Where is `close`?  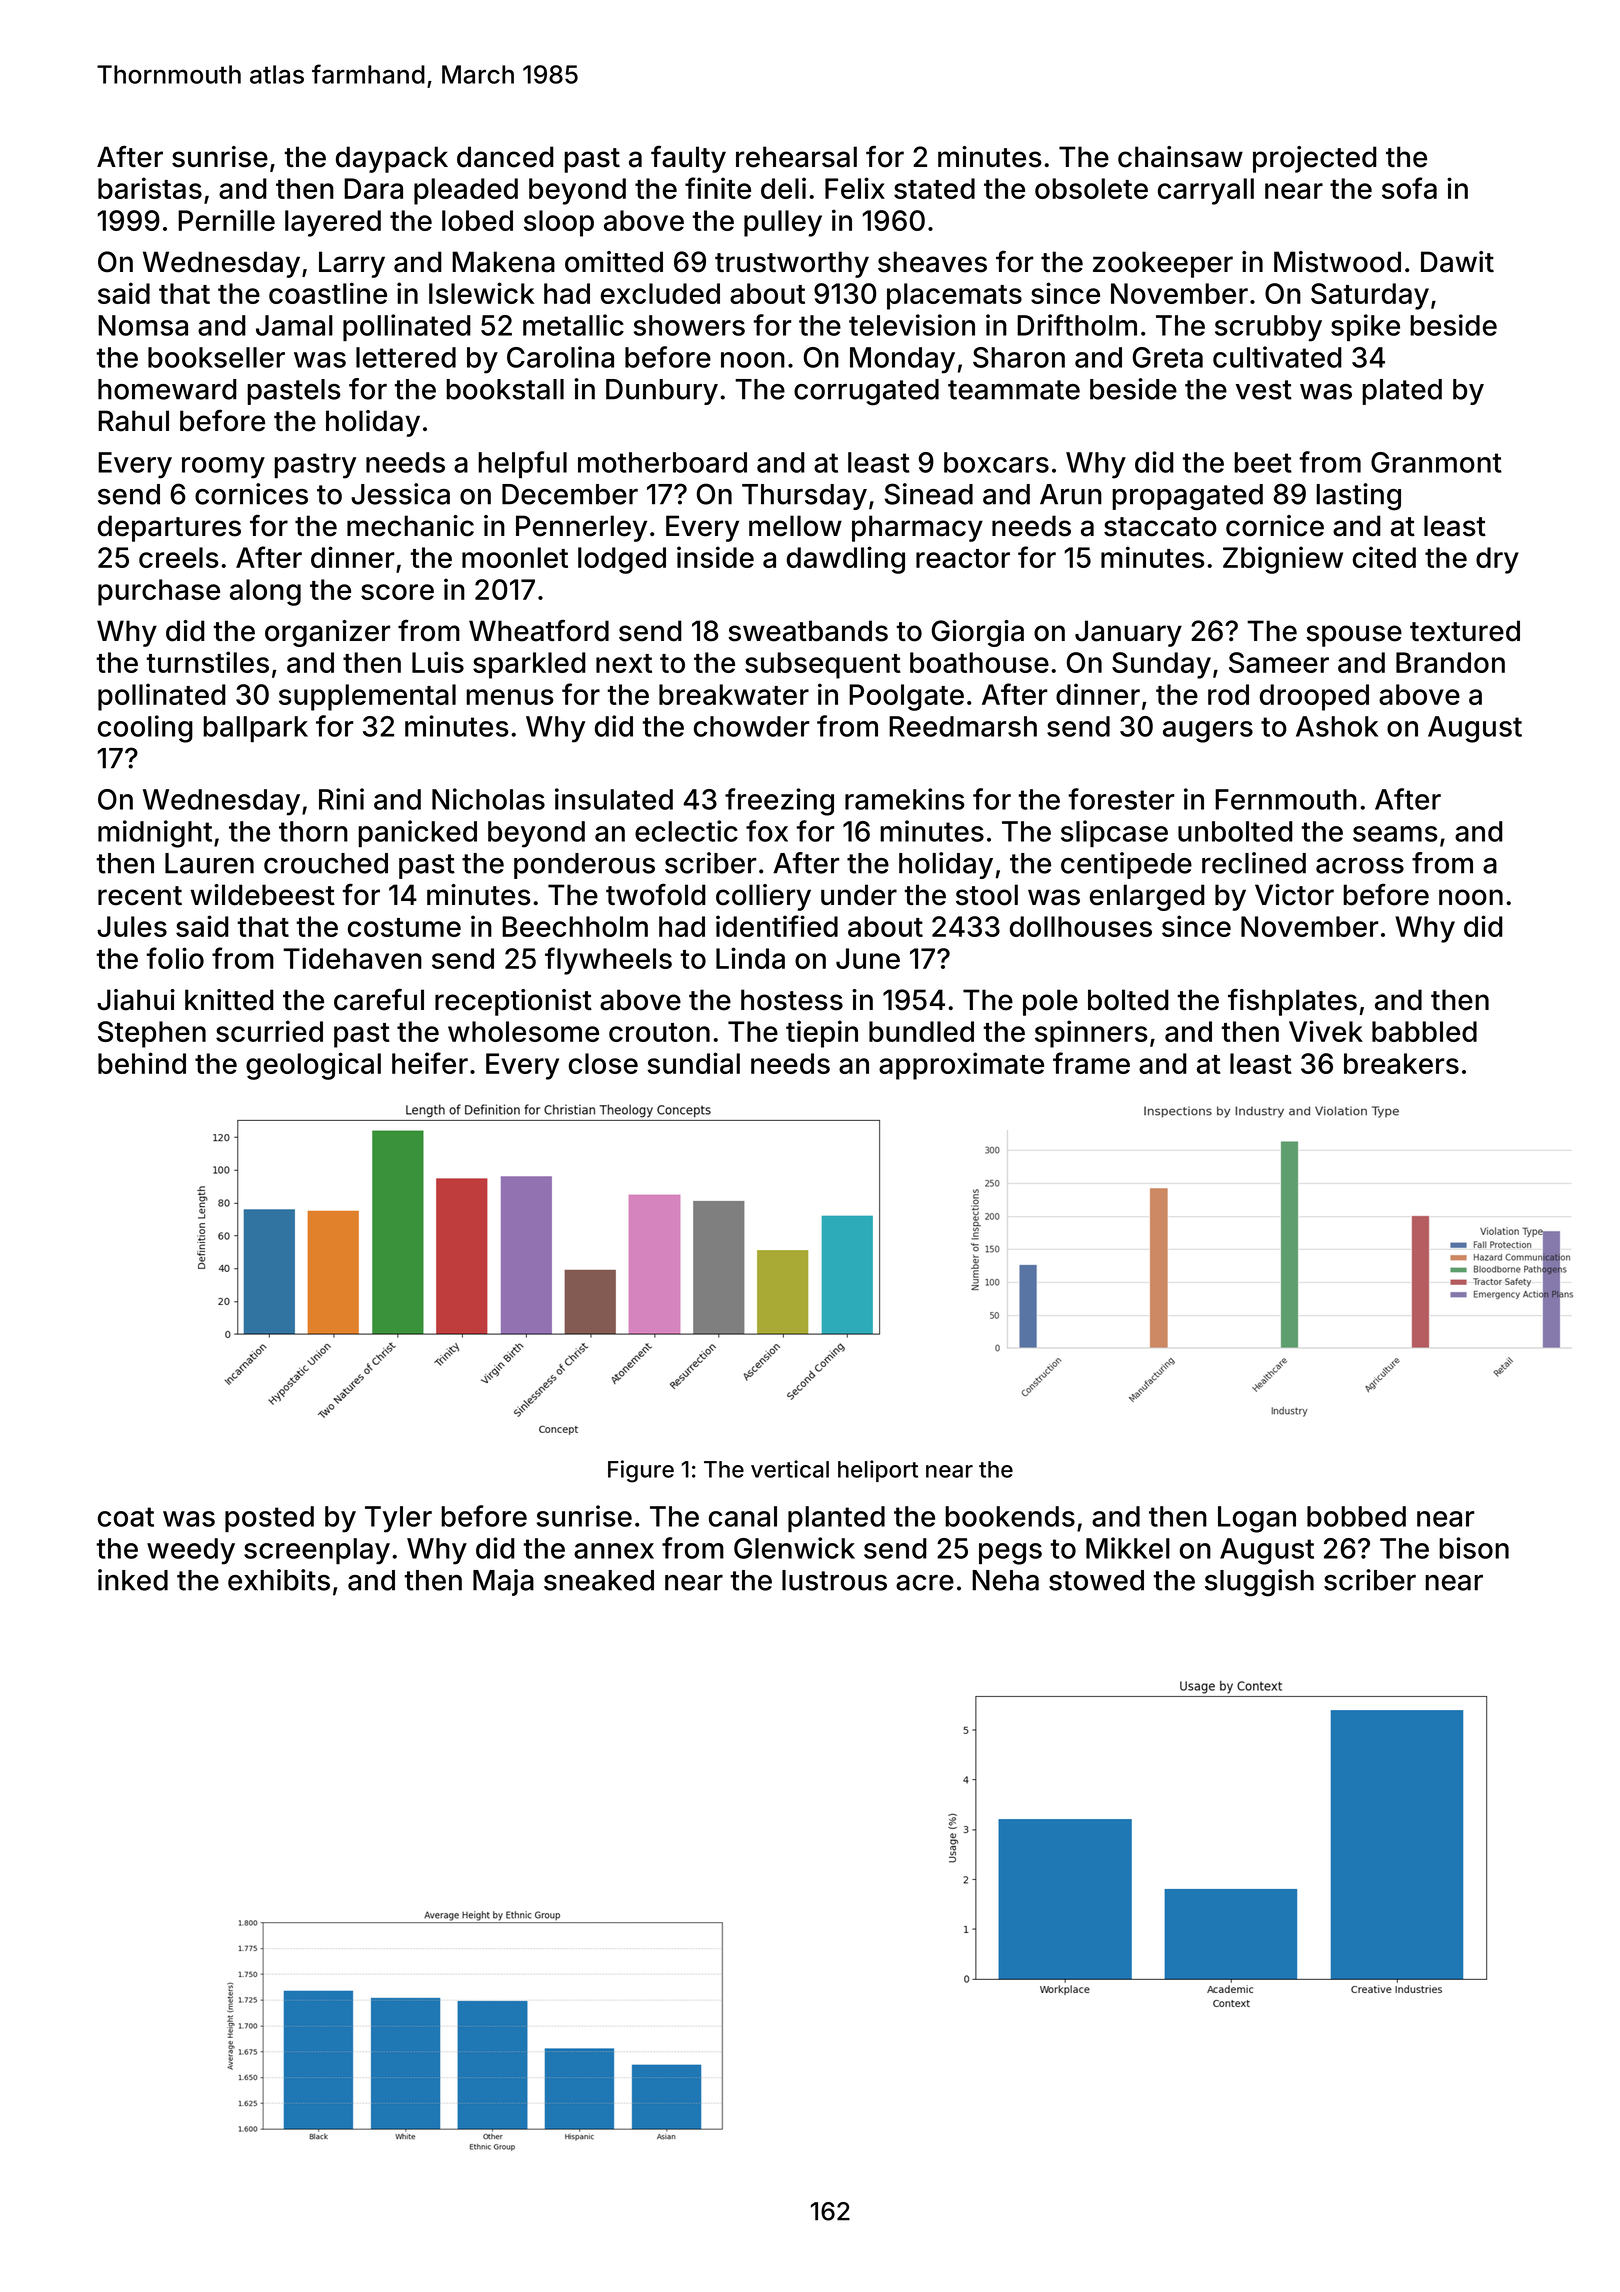 close is located at coordinates (603, 1063).
